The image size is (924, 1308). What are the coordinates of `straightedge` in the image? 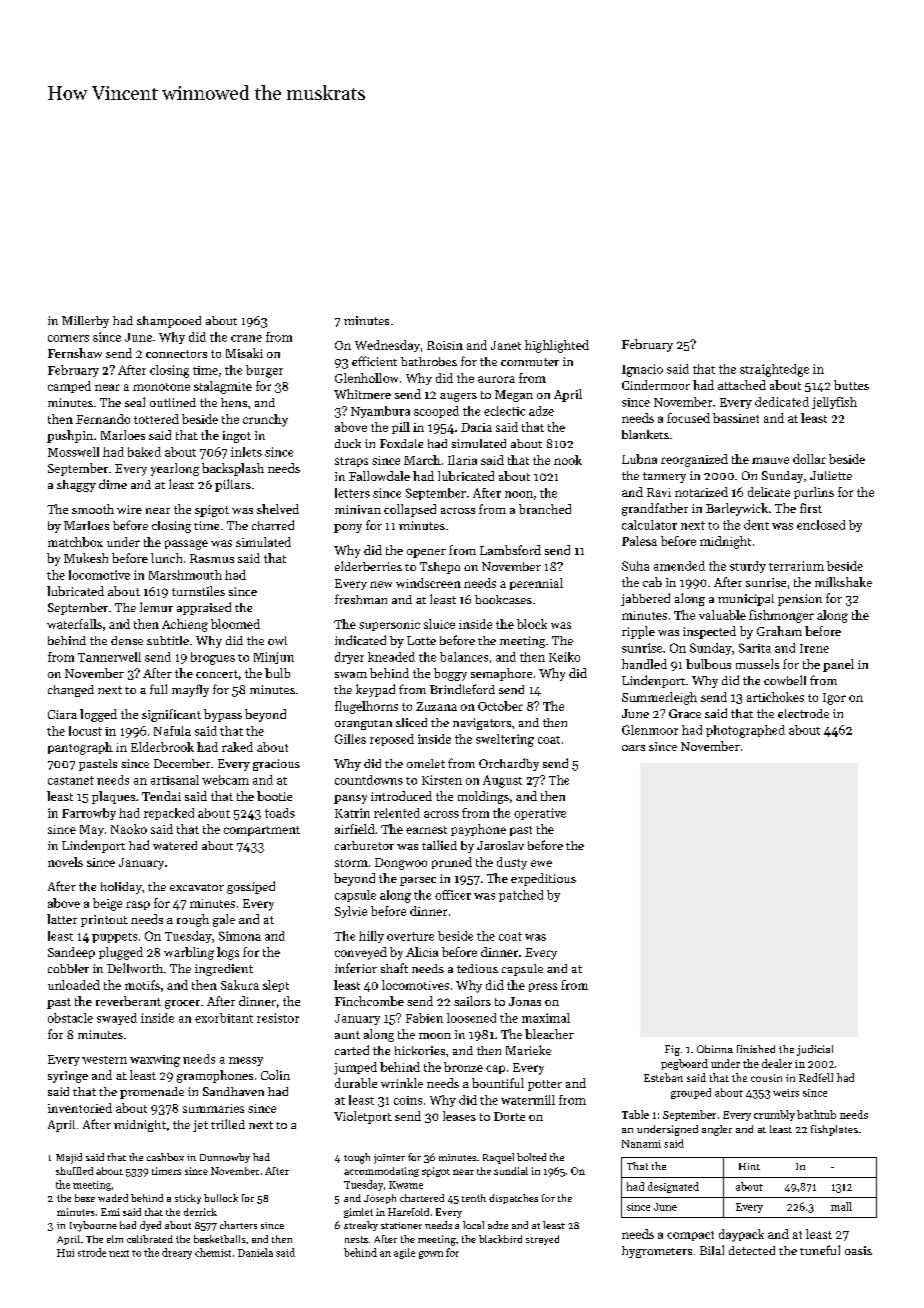 It's located at (774, 370).
